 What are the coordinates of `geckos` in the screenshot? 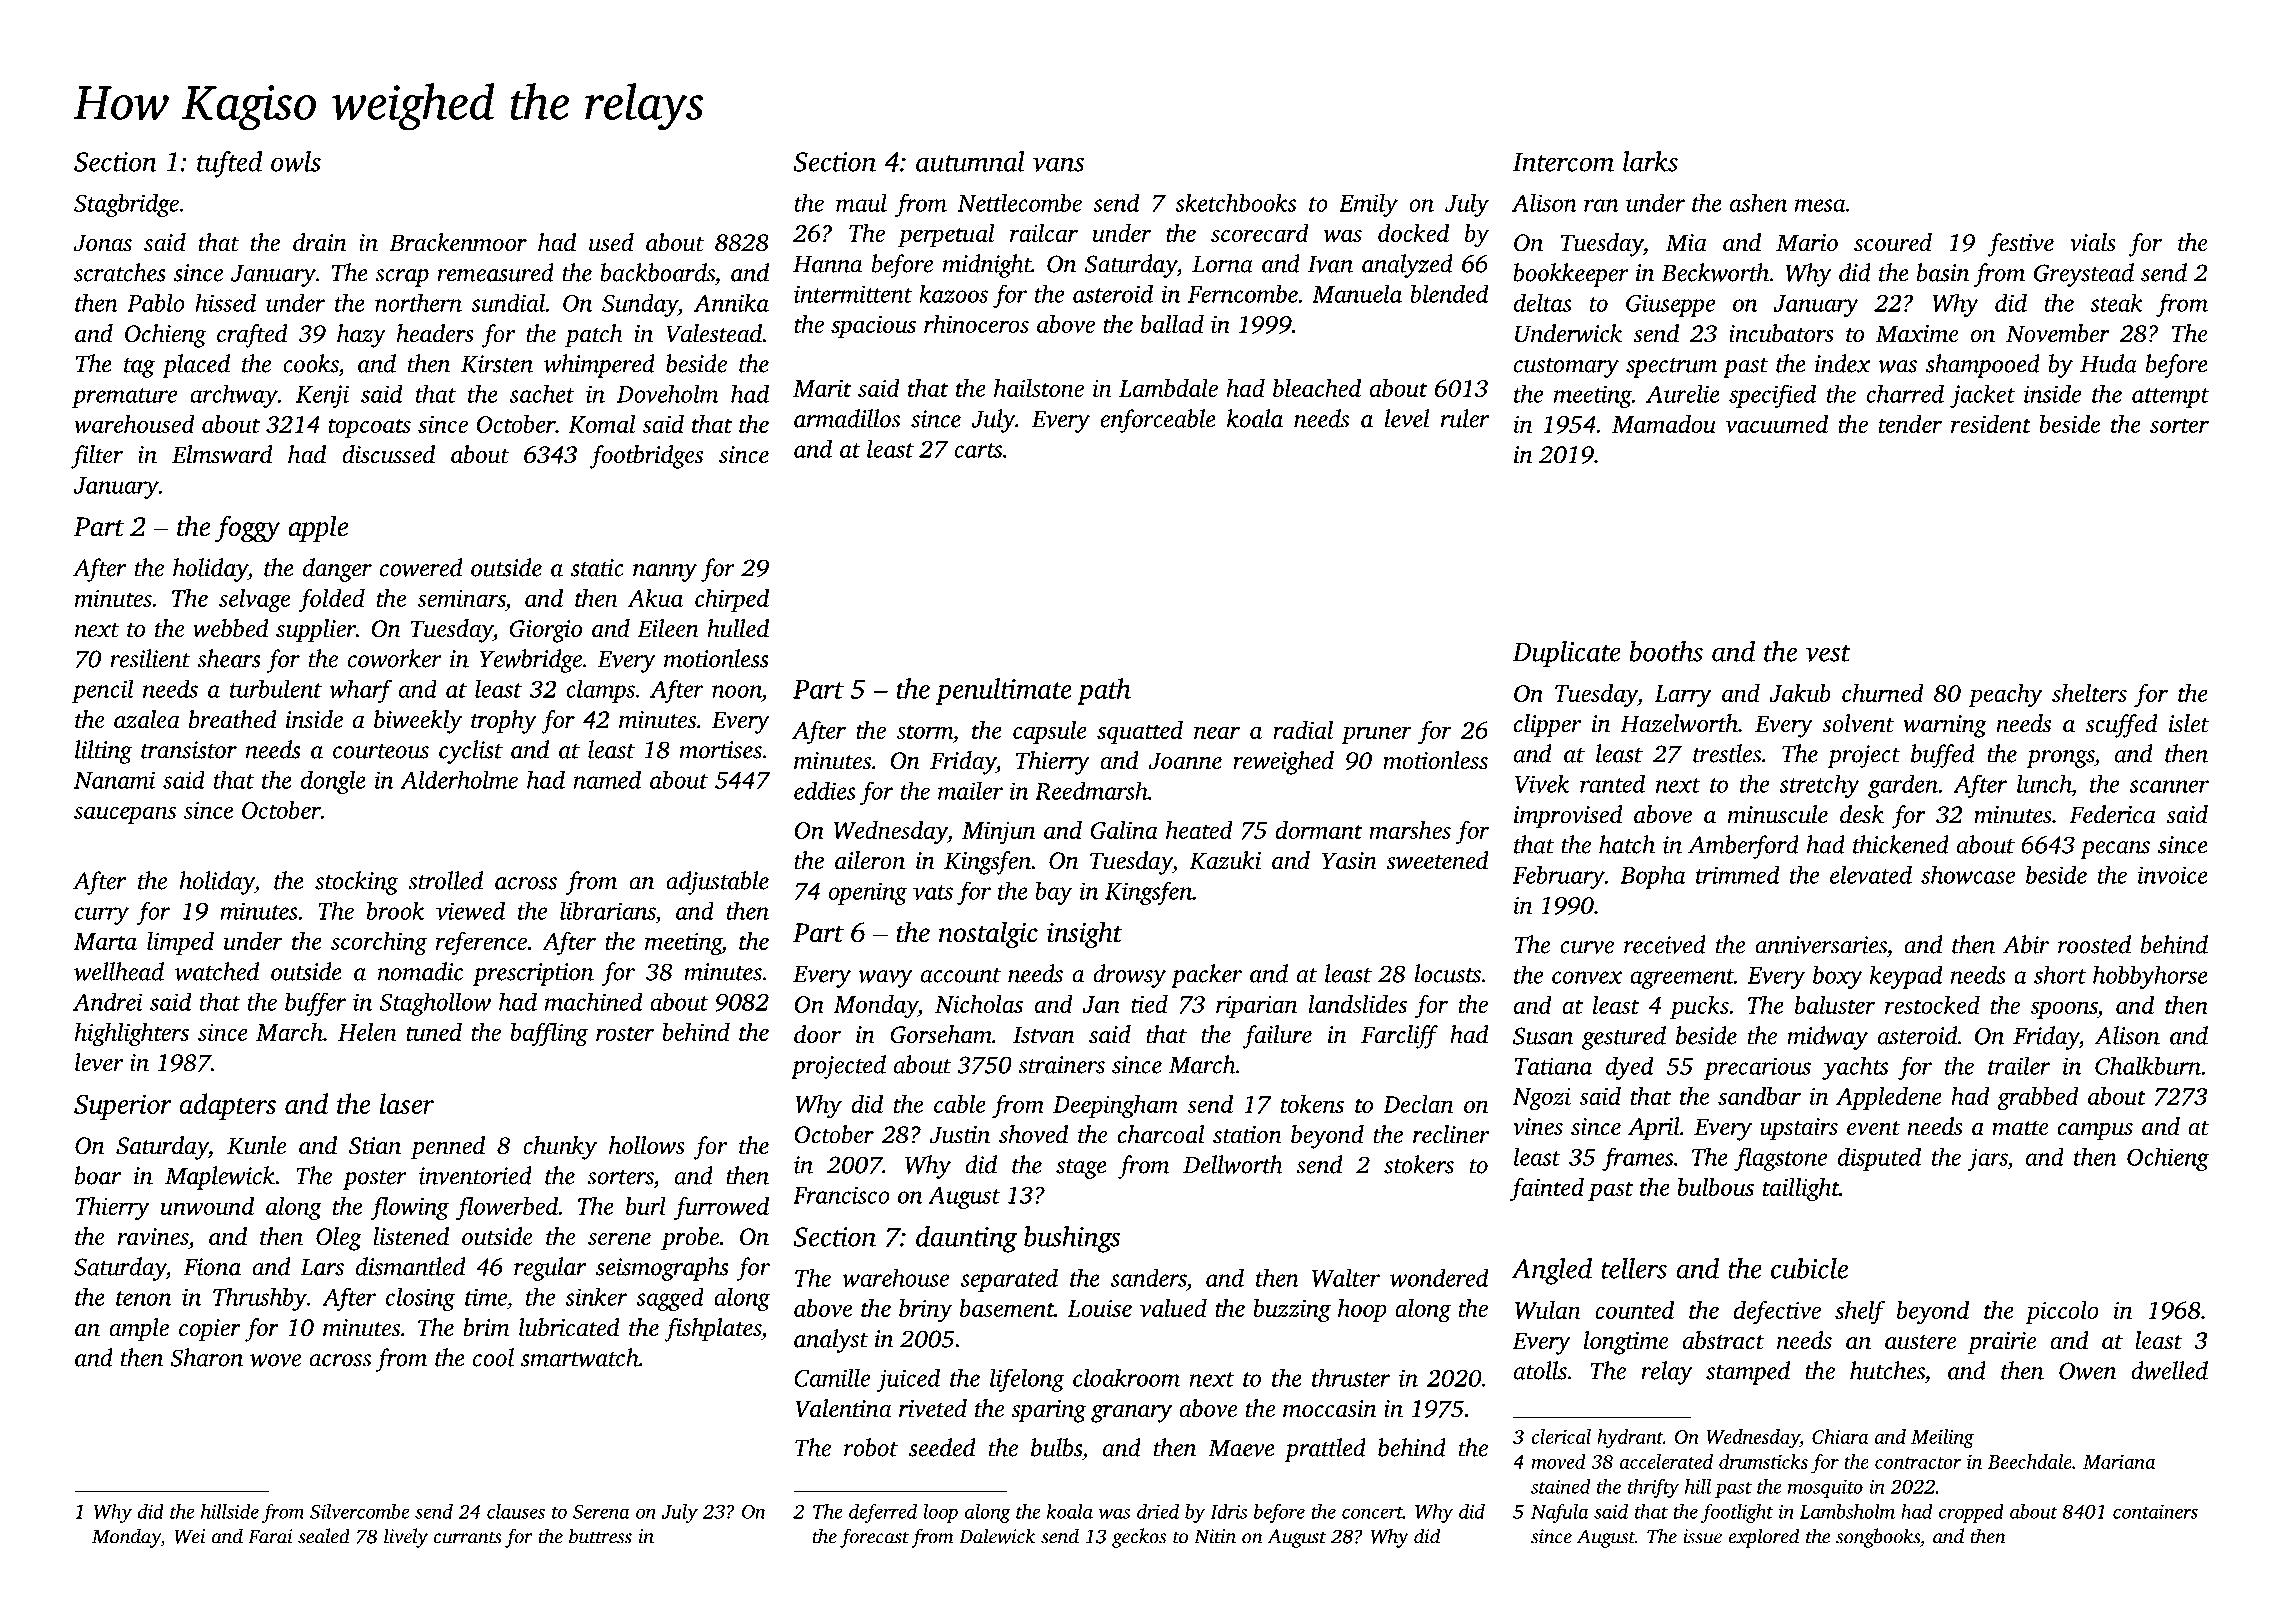 It's located at (1139, 1538).
